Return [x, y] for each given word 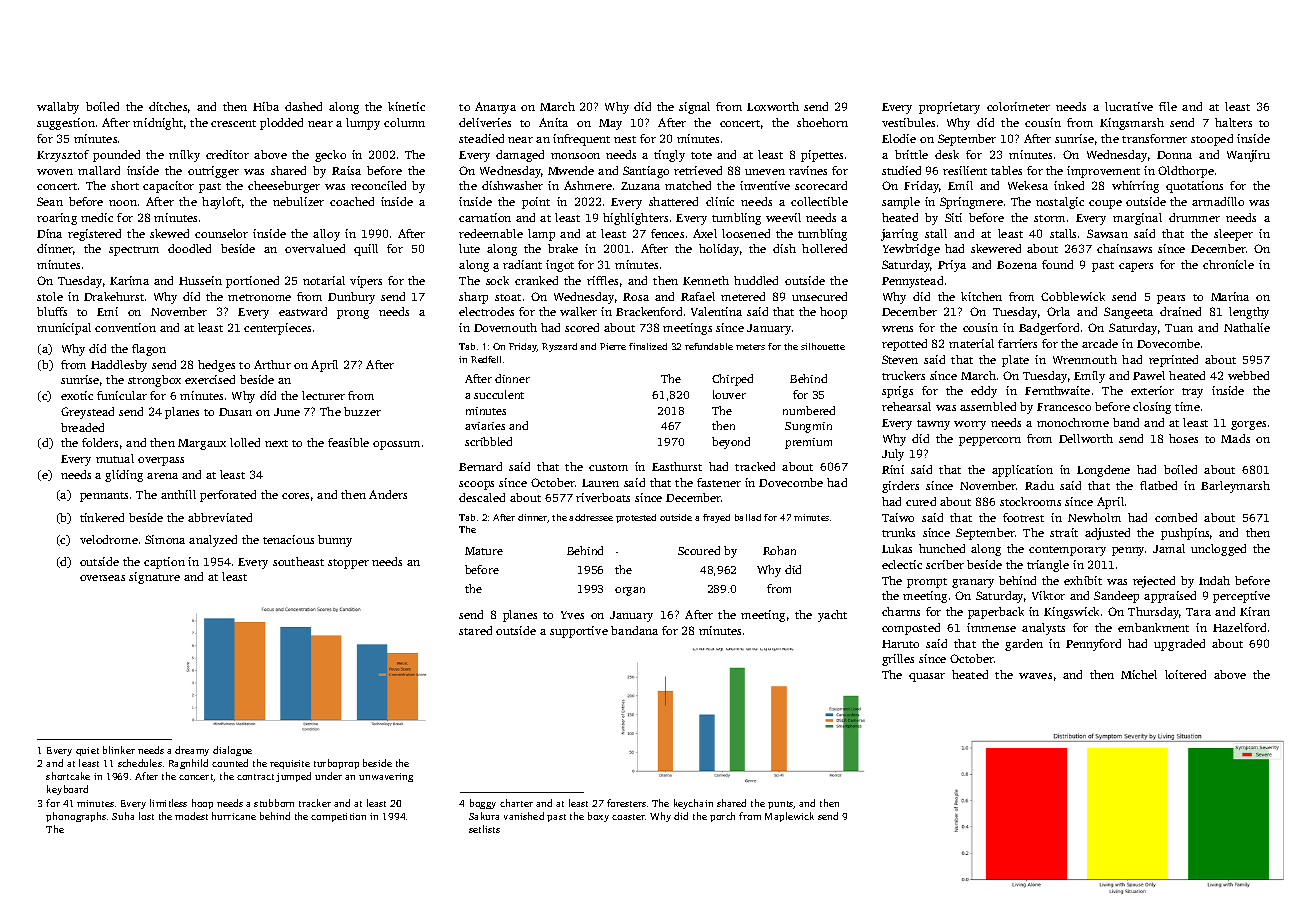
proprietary [949, 108]
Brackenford [649, 311]
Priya [952, 266]
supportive [579, 632]
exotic [77, 395]
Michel [1139, 674]
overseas [102, 578]
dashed [303, 106]
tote [701, 155]
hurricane [234, 816]
